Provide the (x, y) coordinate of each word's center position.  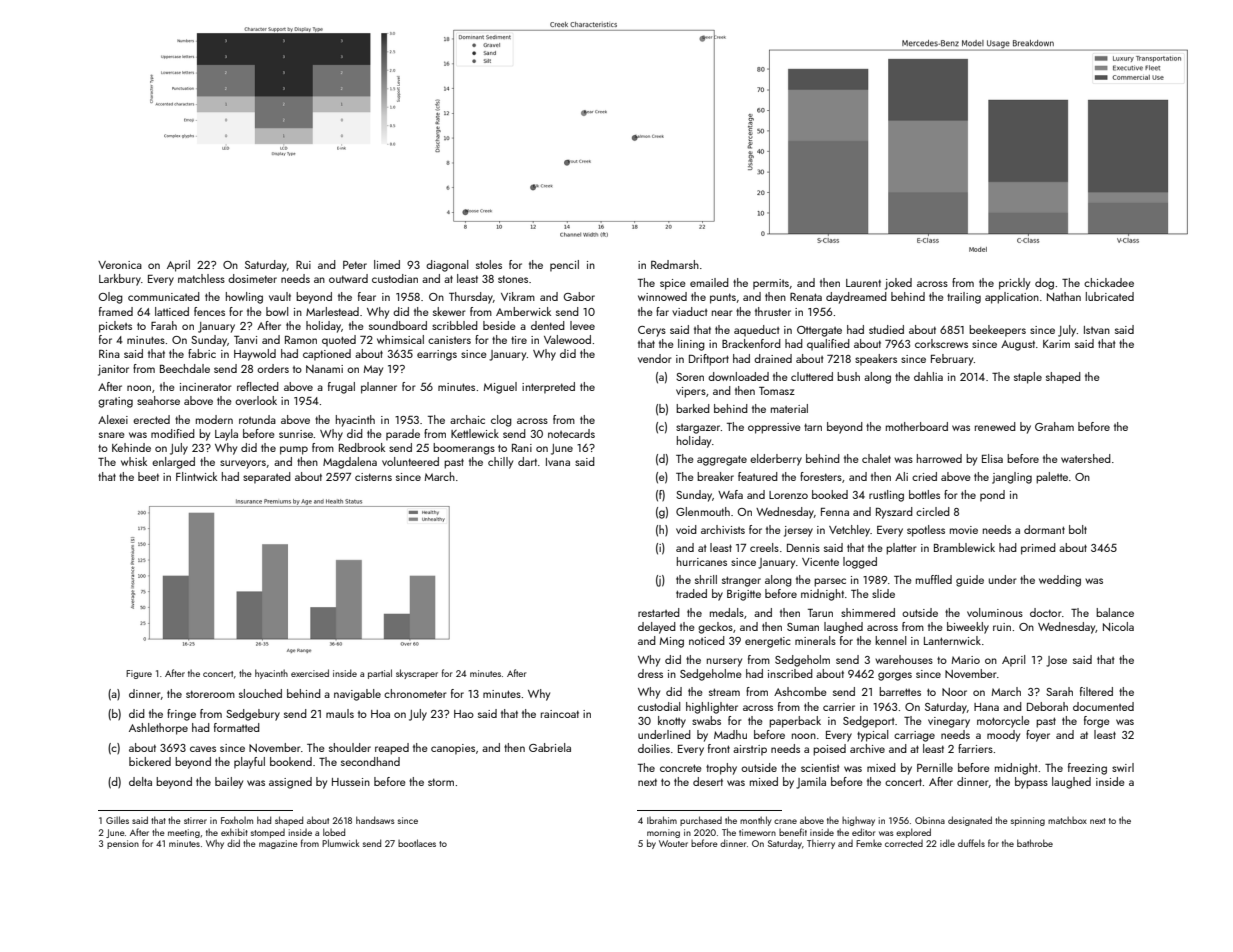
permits (771, 284)
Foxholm (237, 820)
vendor (655, 358)
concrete (681, 768)
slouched (260, 693)
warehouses (904, 659)
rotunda (257, 419)
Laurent (863, 283)
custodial (659, 706)
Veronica (120, 265)
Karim (1056, 344)
